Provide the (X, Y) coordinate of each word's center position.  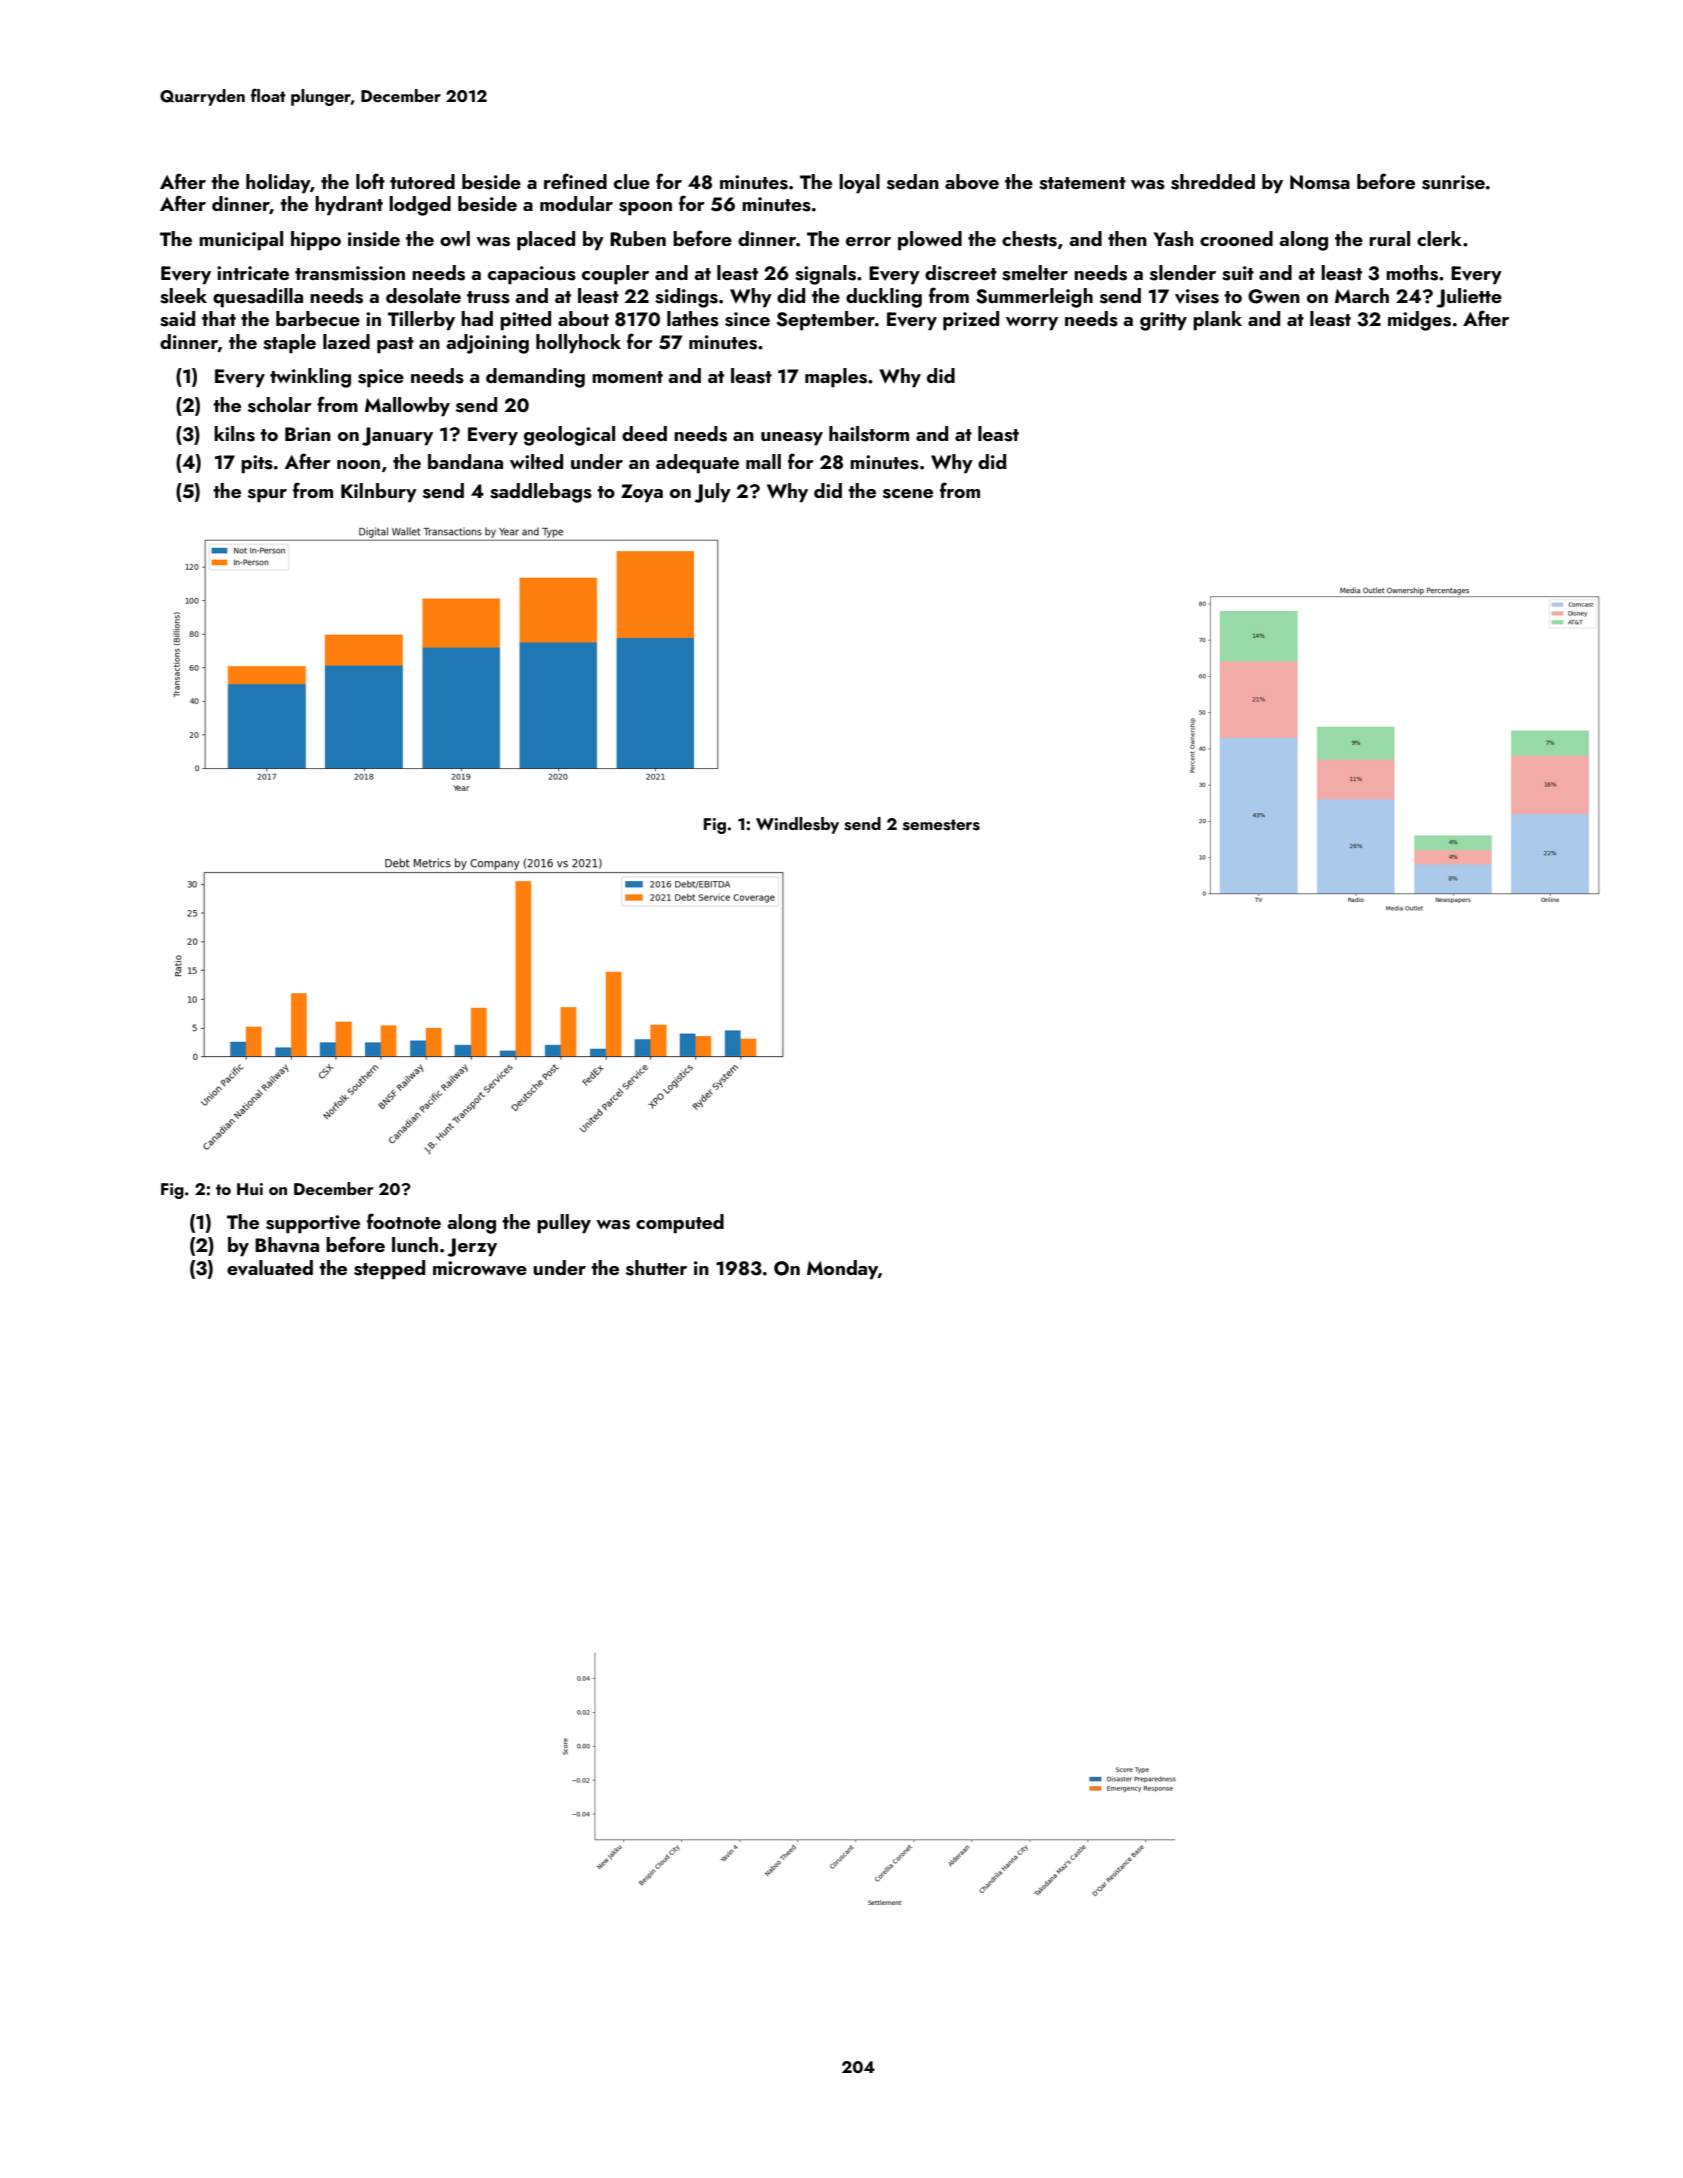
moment (627, 377)
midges (1419, 321)
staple (289, 344)
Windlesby (797, 825)
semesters (941, 825)
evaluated (270, 1268)
